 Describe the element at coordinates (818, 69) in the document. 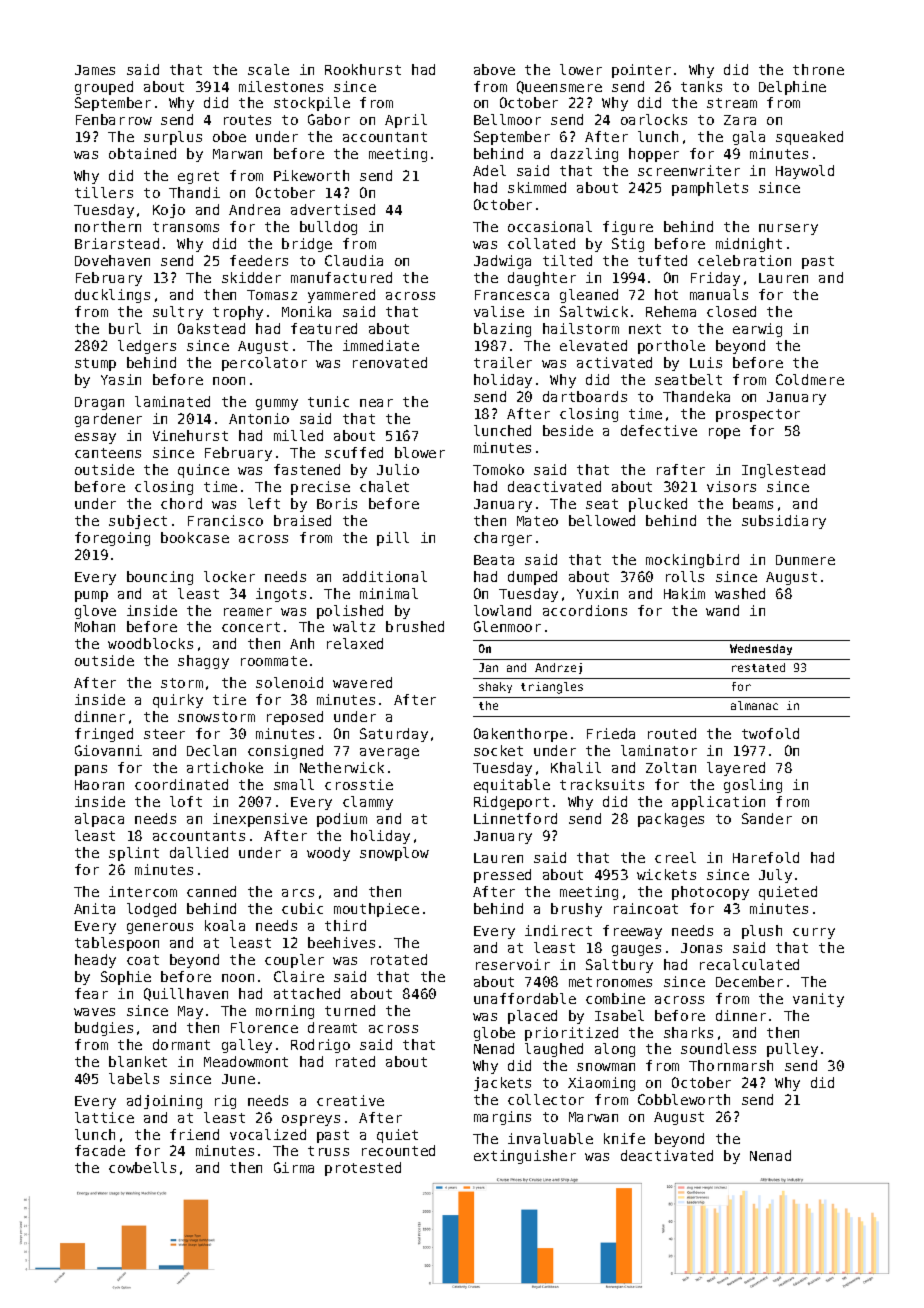

I see `throne` at that location.
